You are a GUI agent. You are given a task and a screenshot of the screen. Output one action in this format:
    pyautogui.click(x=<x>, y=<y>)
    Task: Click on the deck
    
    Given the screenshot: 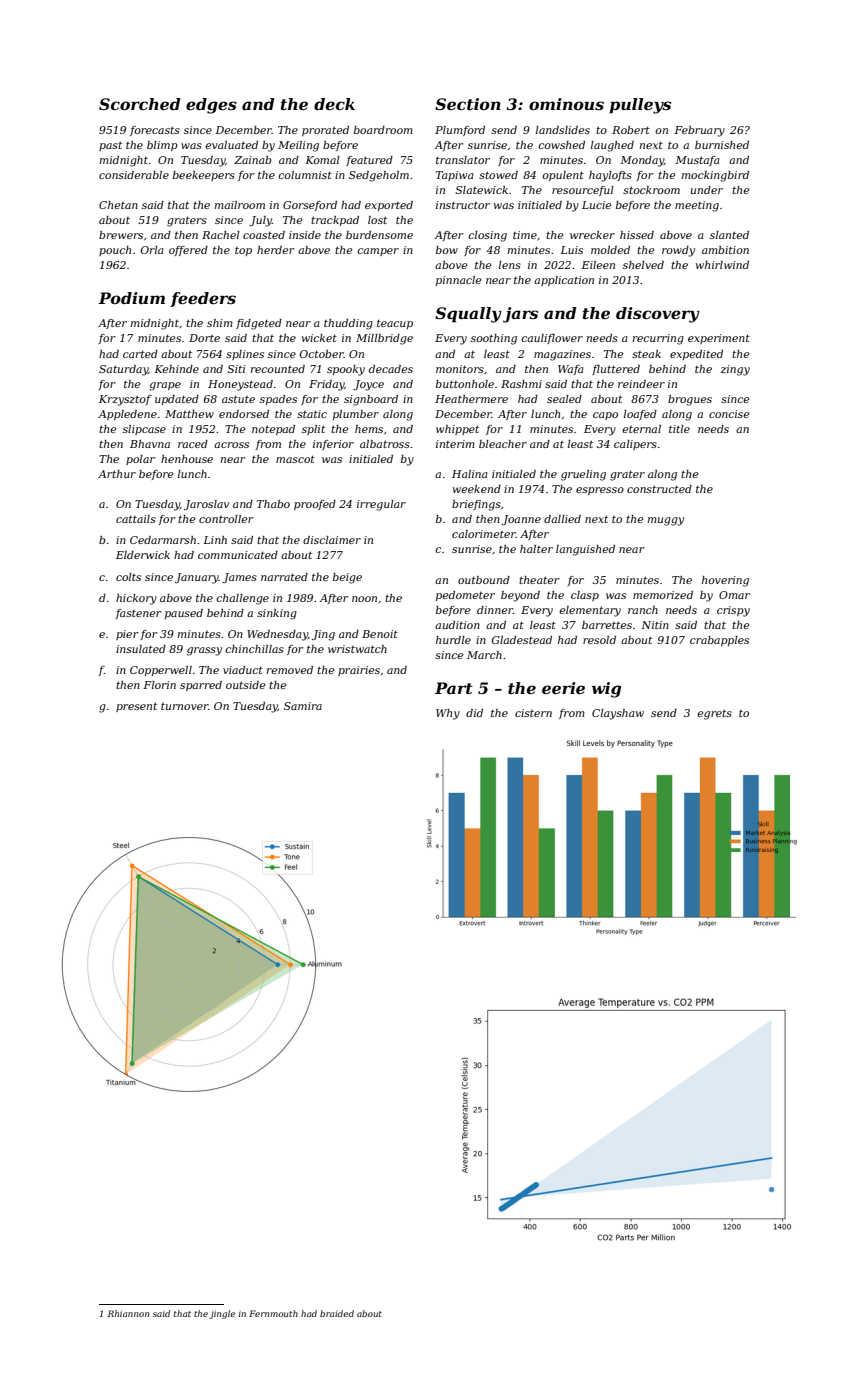 What is the action you would take?
    pyautogui.click(x=334, y=104)
